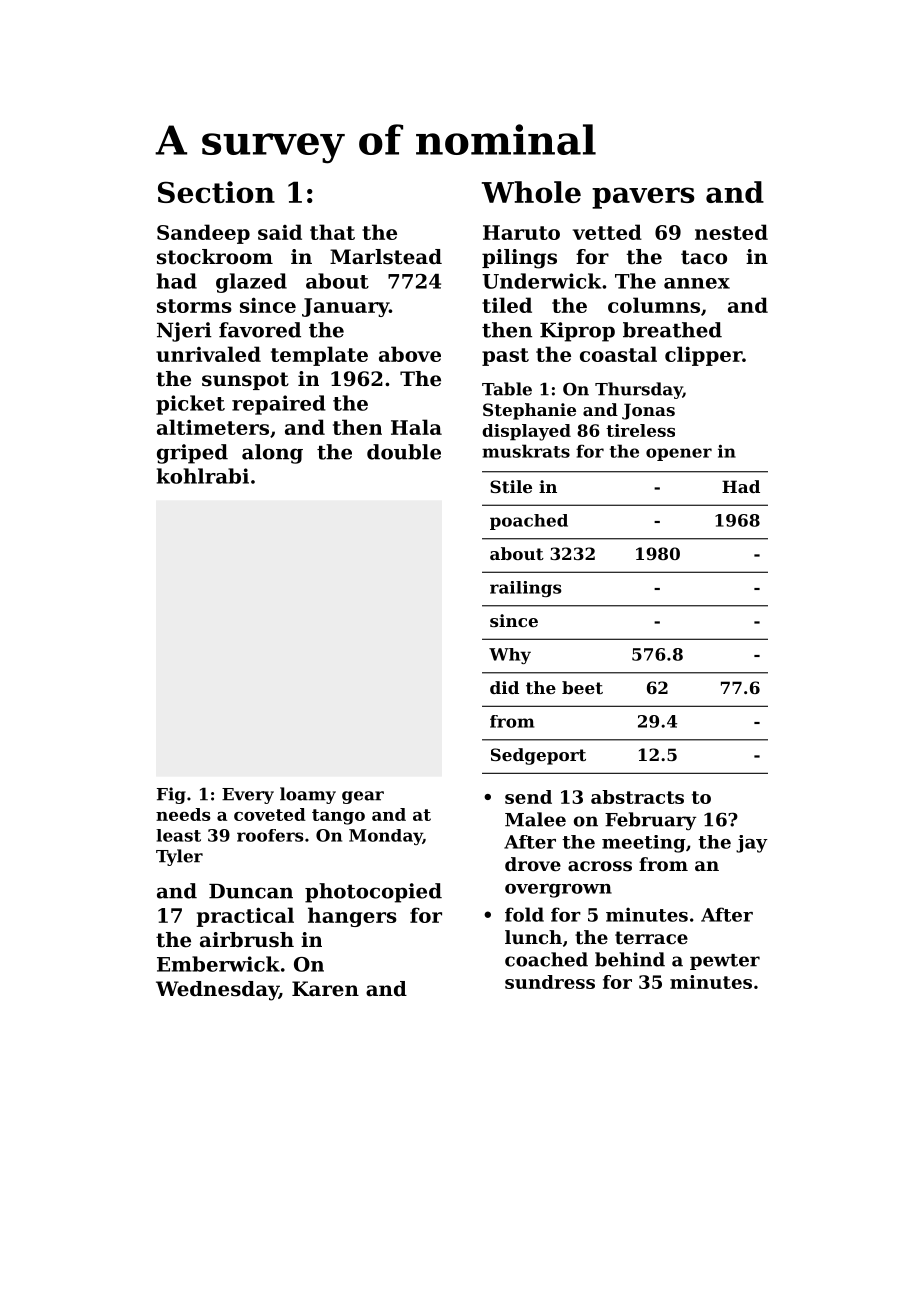  I want to click on that, so click(332, 232).
